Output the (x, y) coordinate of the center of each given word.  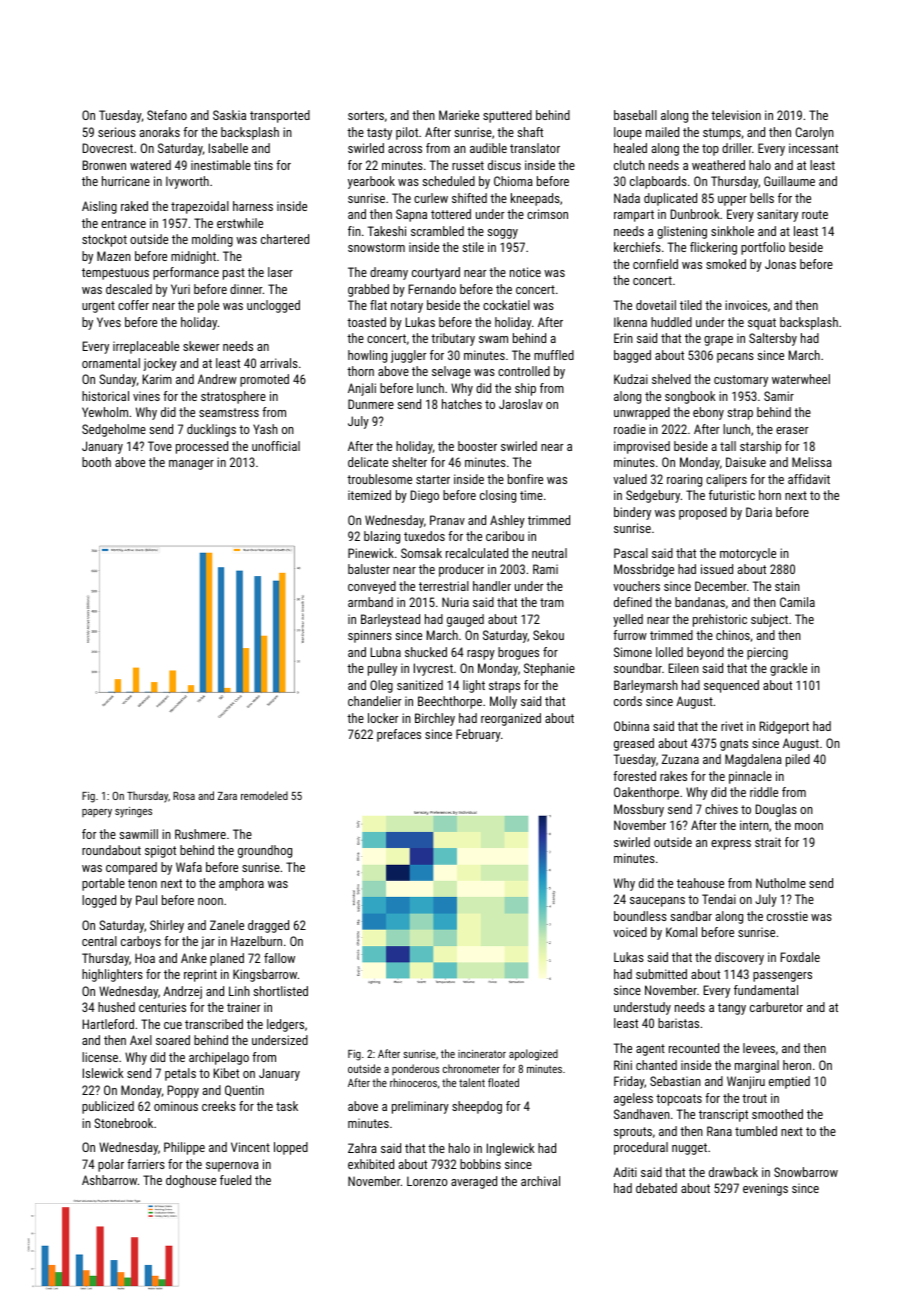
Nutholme (781, 883)
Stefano (167, 115)
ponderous (415, 1069)
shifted (469, 198)
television (736, 115)
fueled (235, 1180)
